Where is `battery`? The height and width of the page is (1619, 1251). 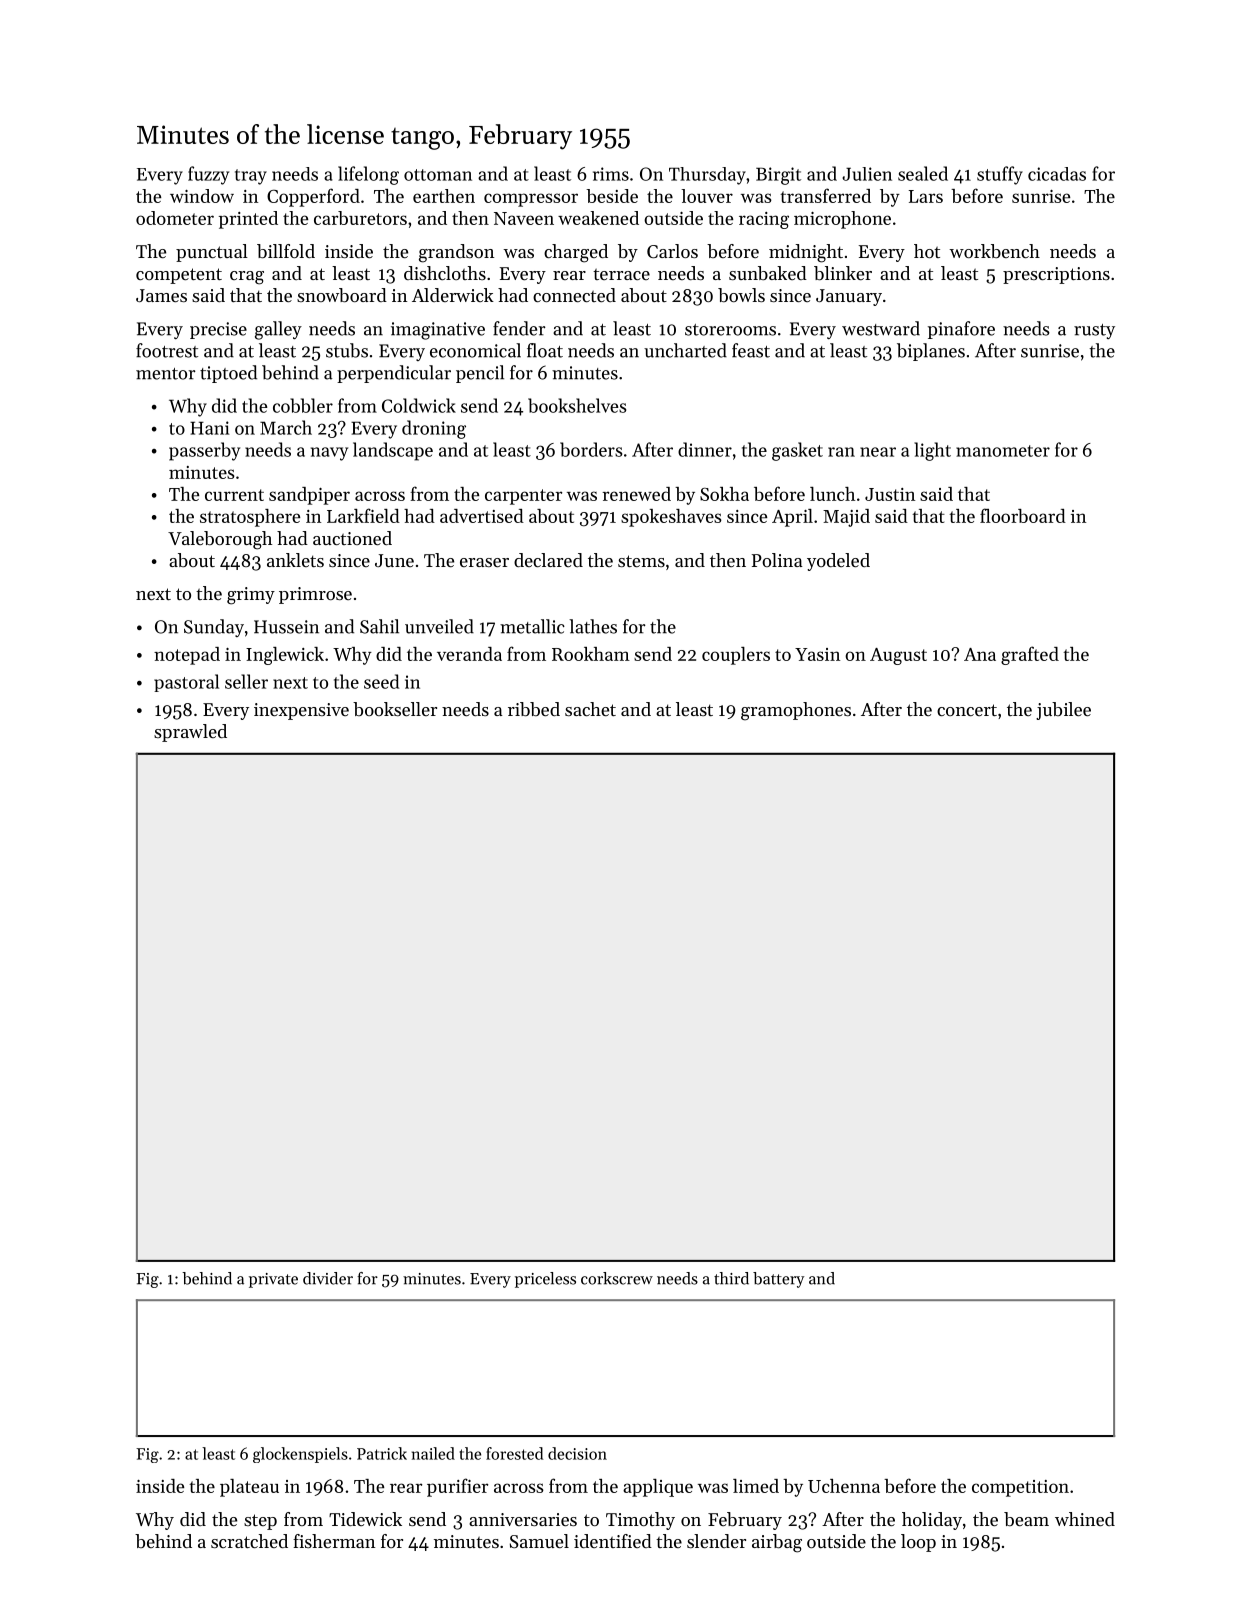
battery is located at coordinates (778, 1280).
